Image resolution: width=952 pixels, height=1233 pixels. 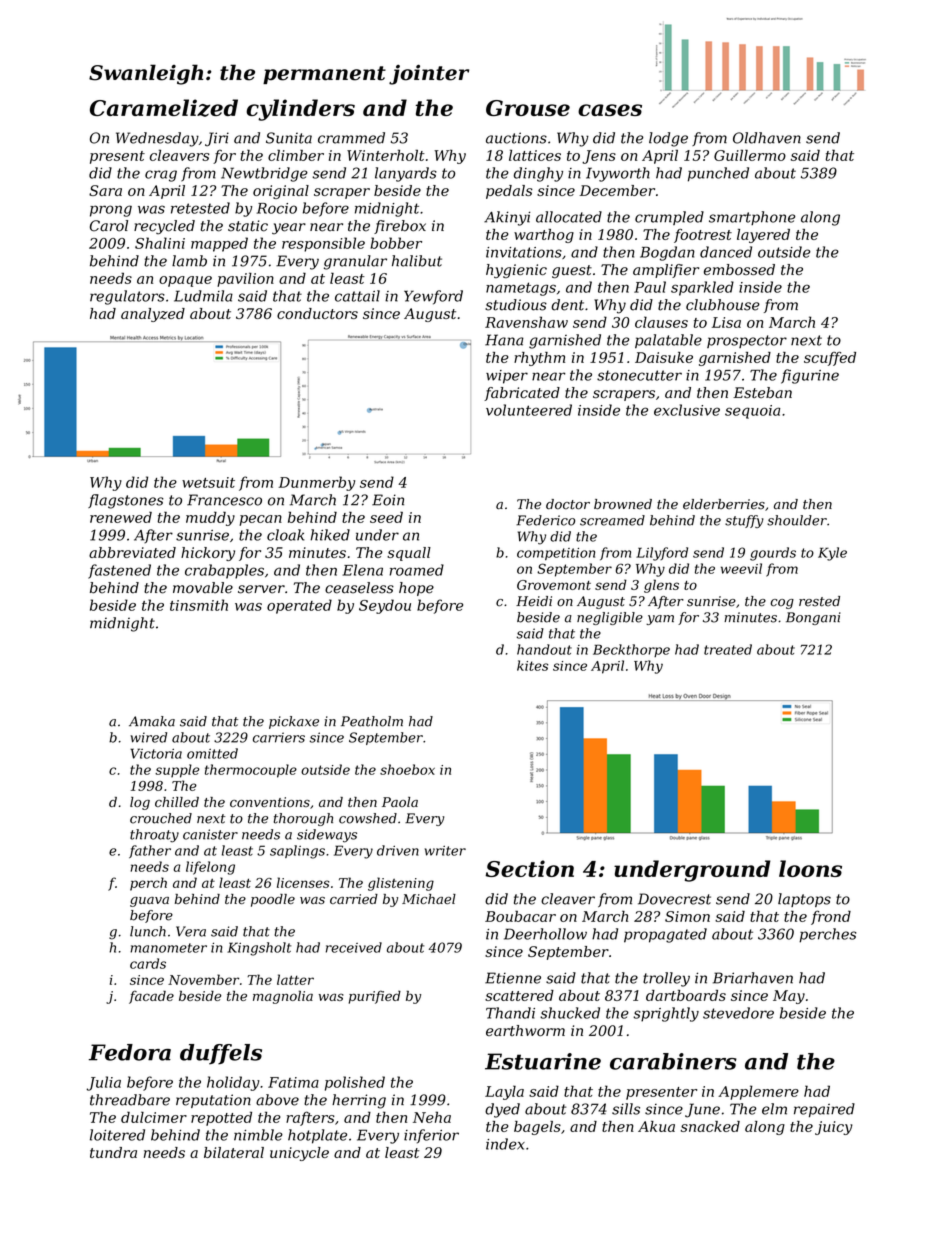 I want to click on shoebox, so click(x=407, y=769).
